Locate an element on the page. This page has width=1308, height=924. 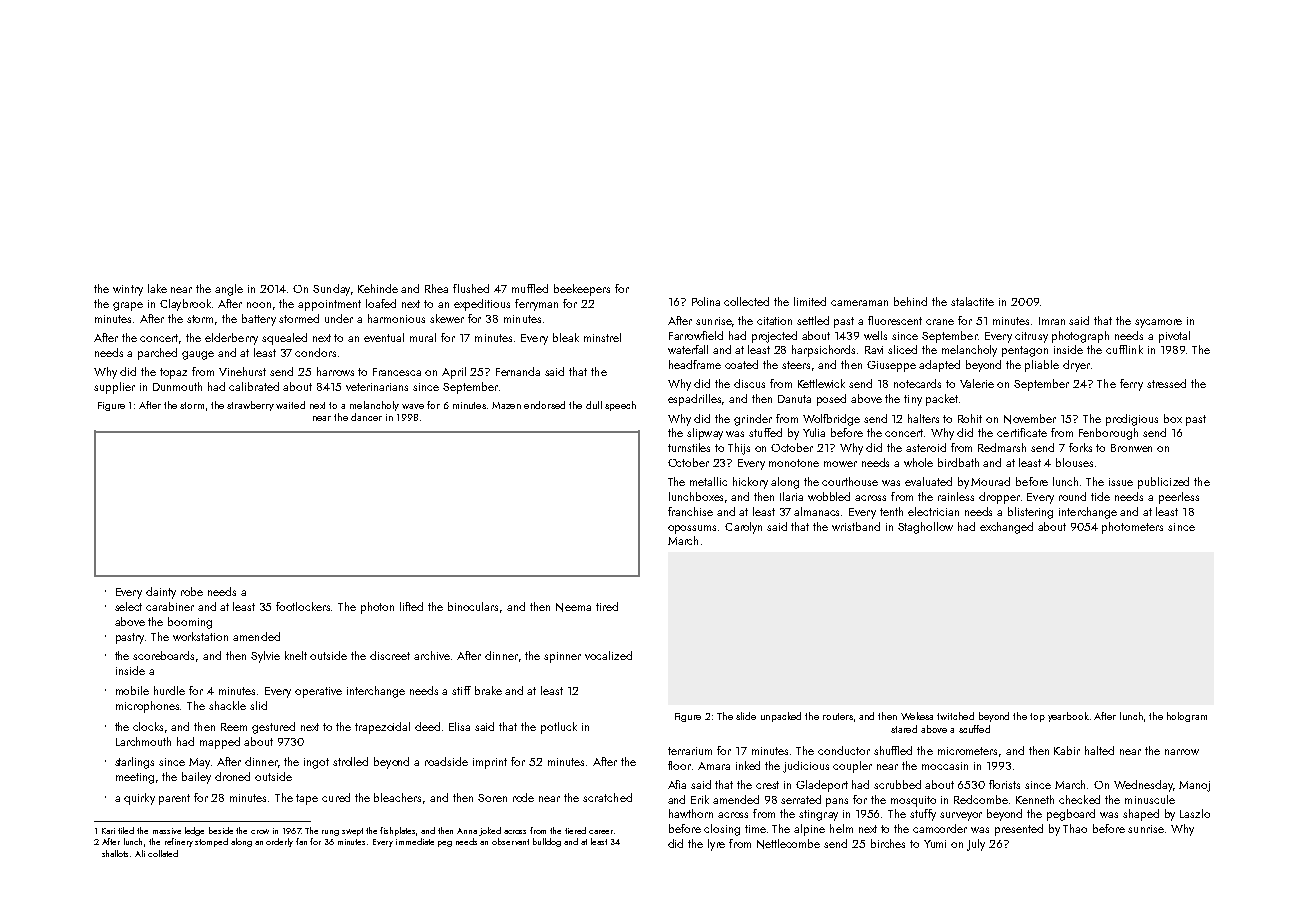
franchise is located at coordinates (690, 511).
